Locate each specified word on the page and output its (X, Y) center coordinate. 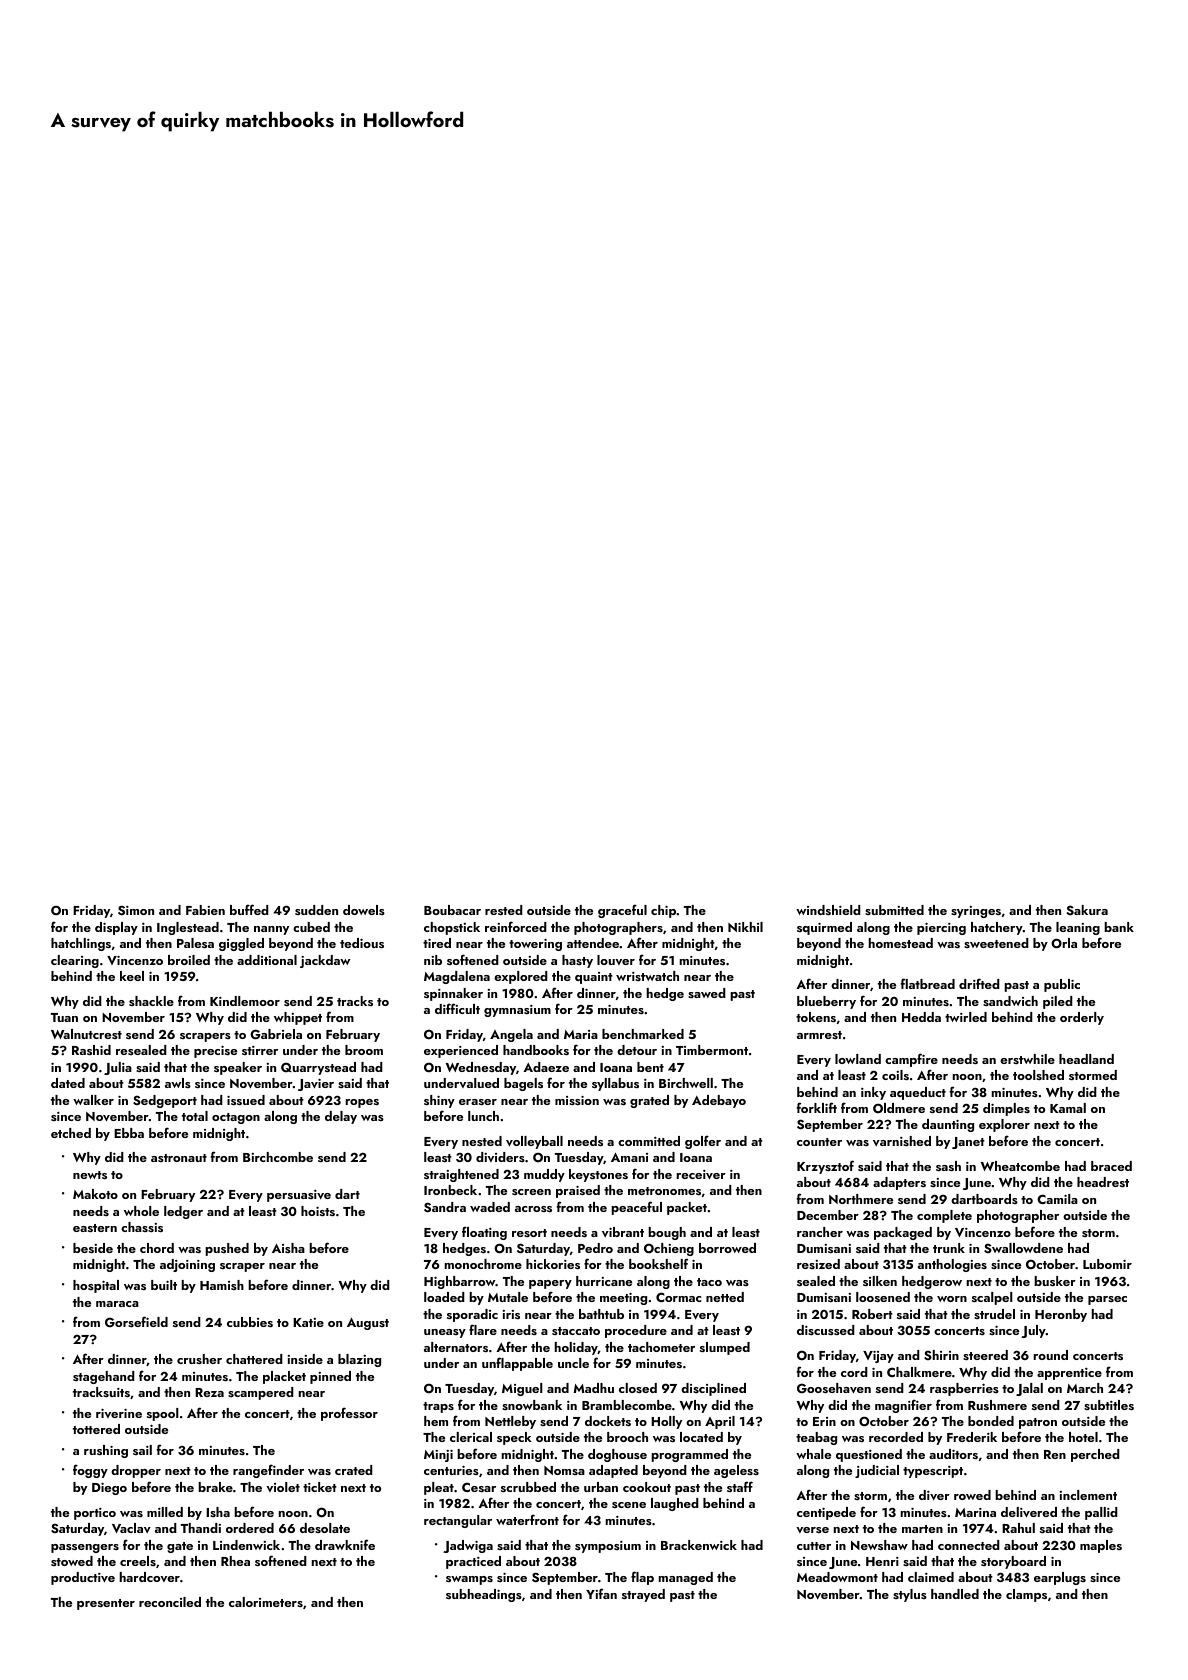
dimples (1006, 1109)
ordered (250, 1528)
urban (601, 1487)
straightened (461, 1175)
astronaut (179, 1158)
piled (1058, 1002)
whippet (298, 1018)
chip (663, 911)
